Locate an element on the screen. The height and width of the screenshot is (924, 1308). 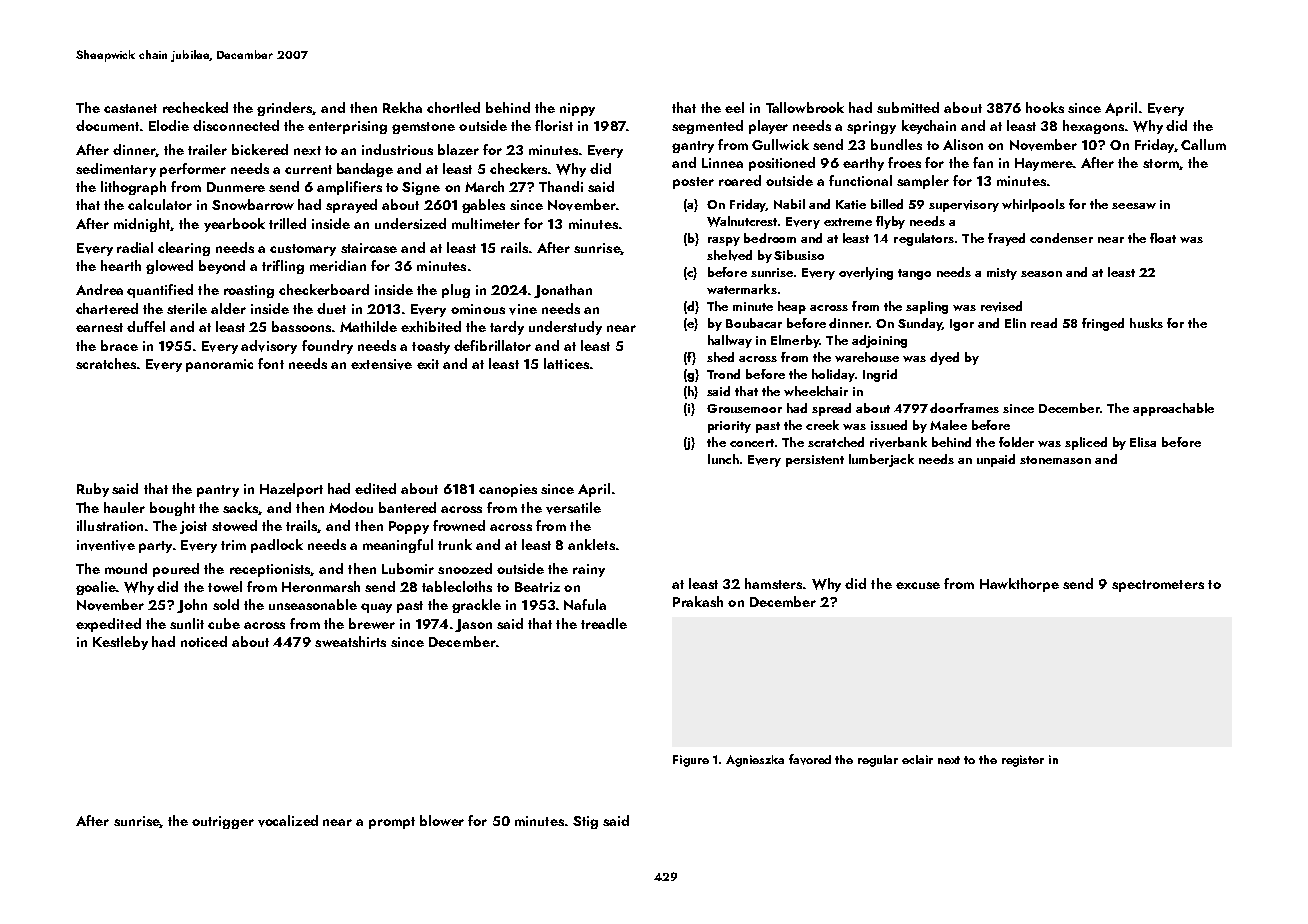
lumberjack is located at coordinates (881, 460).
